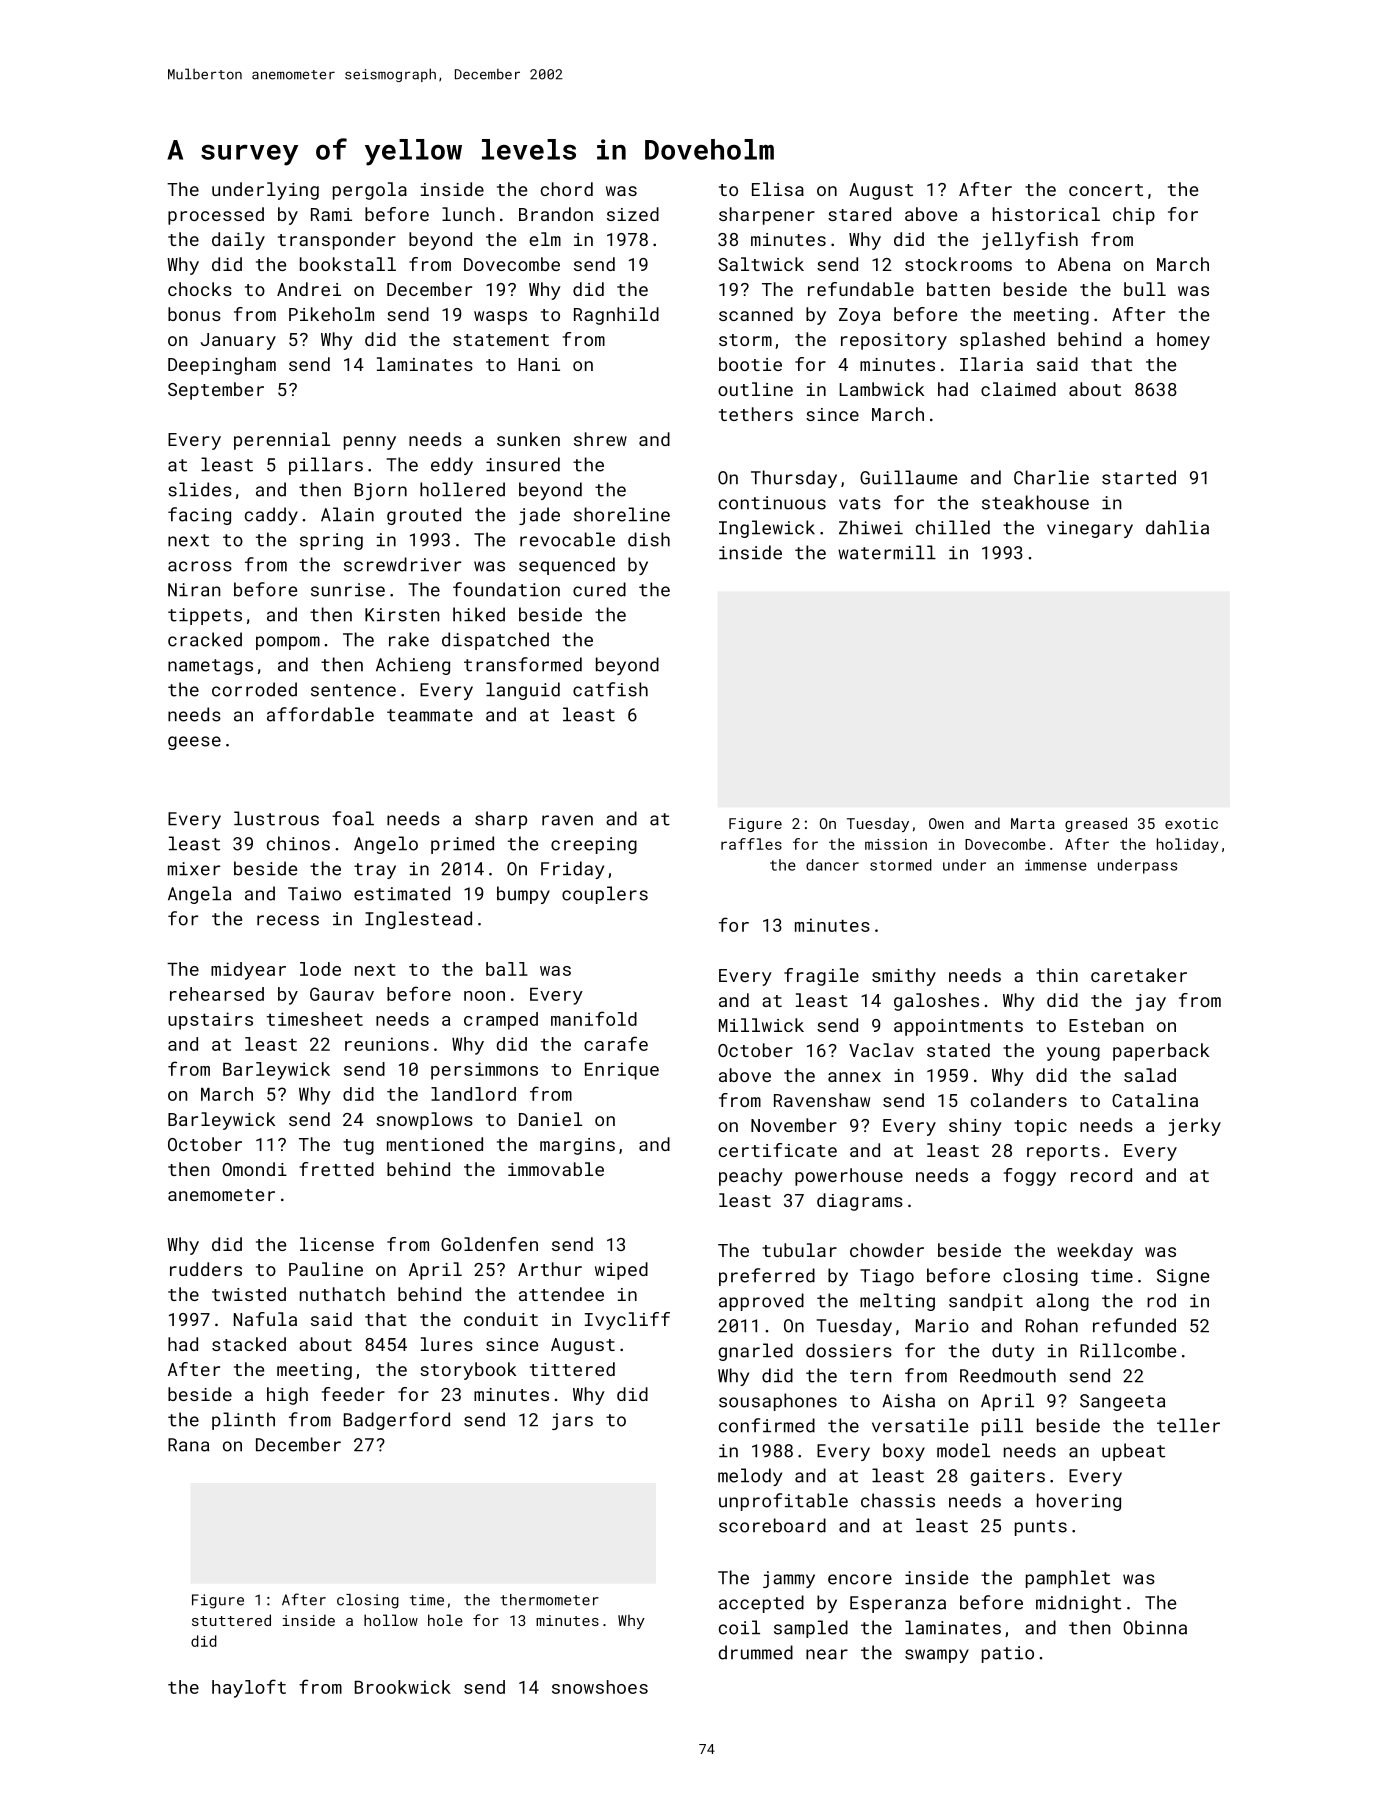 The height and width of the page is (1808, 1397). What do you see at coordinates (849, 1177) in the page?
I see `powerhouse` at bounding box center [849, 1177].
